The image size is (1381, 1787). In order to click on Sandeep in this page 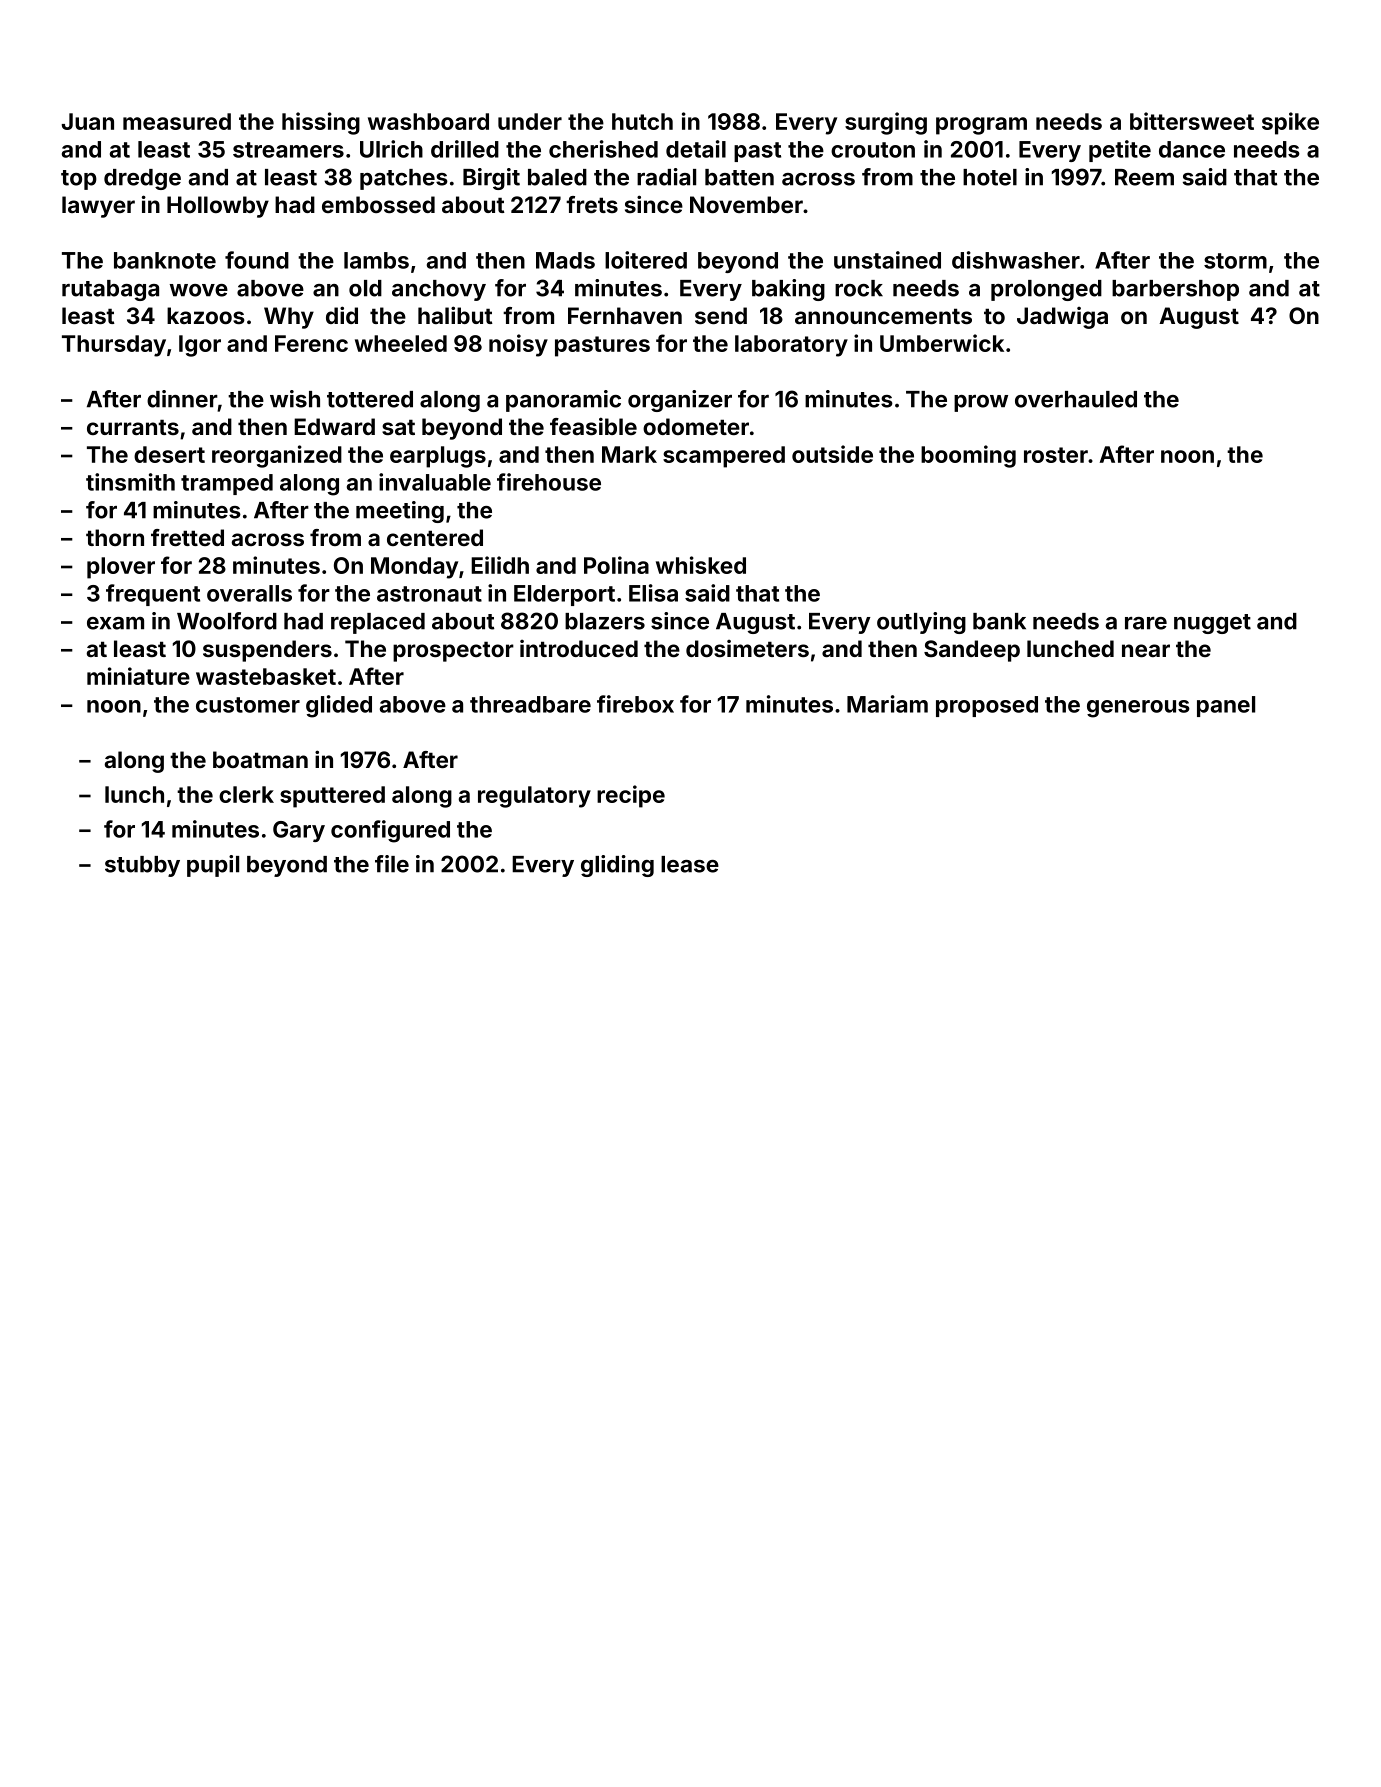, I will do `click(972, 651)`.
